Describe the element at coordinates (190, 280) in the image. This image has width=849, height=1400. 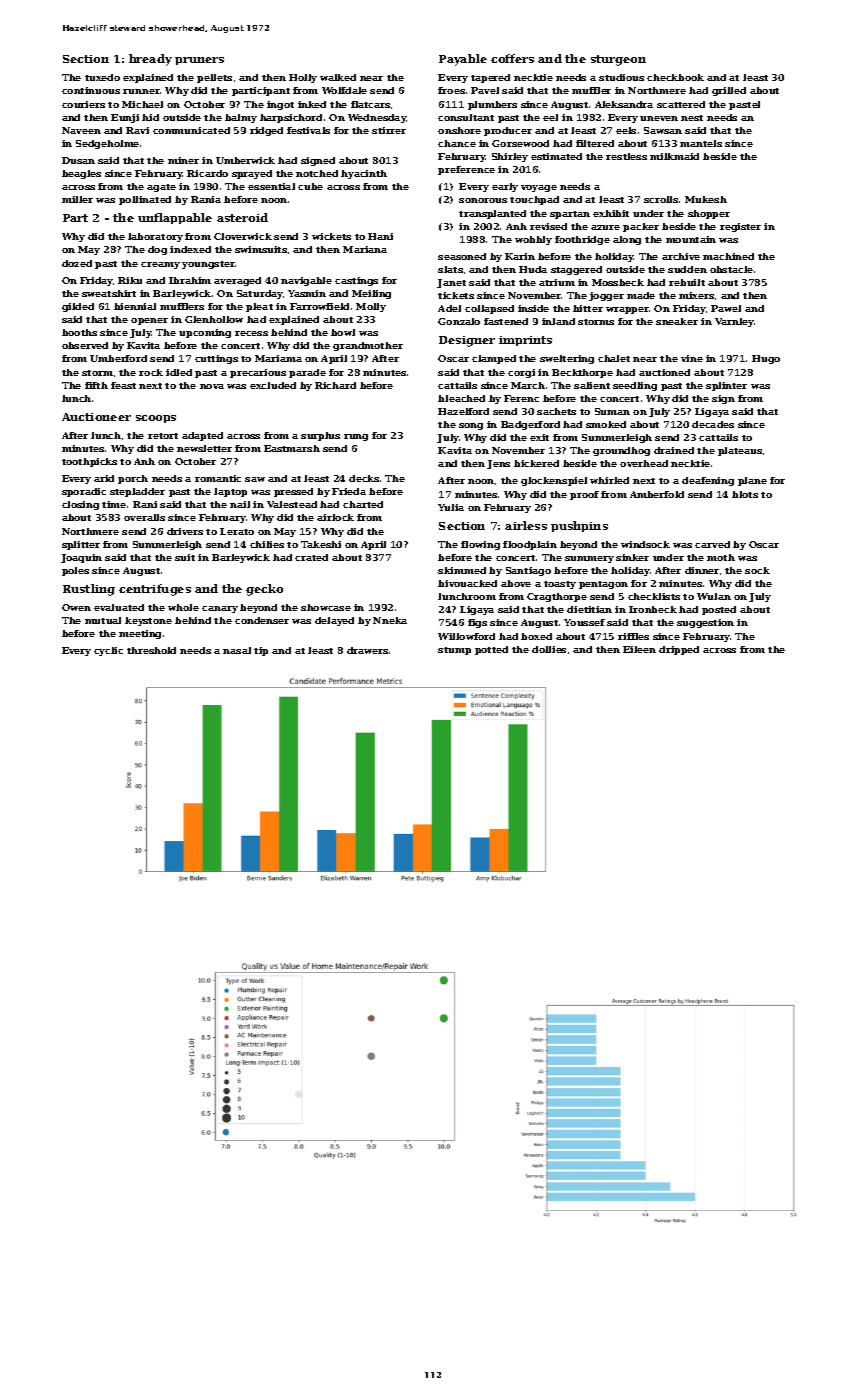
I see `Ibrahim` at that location.
